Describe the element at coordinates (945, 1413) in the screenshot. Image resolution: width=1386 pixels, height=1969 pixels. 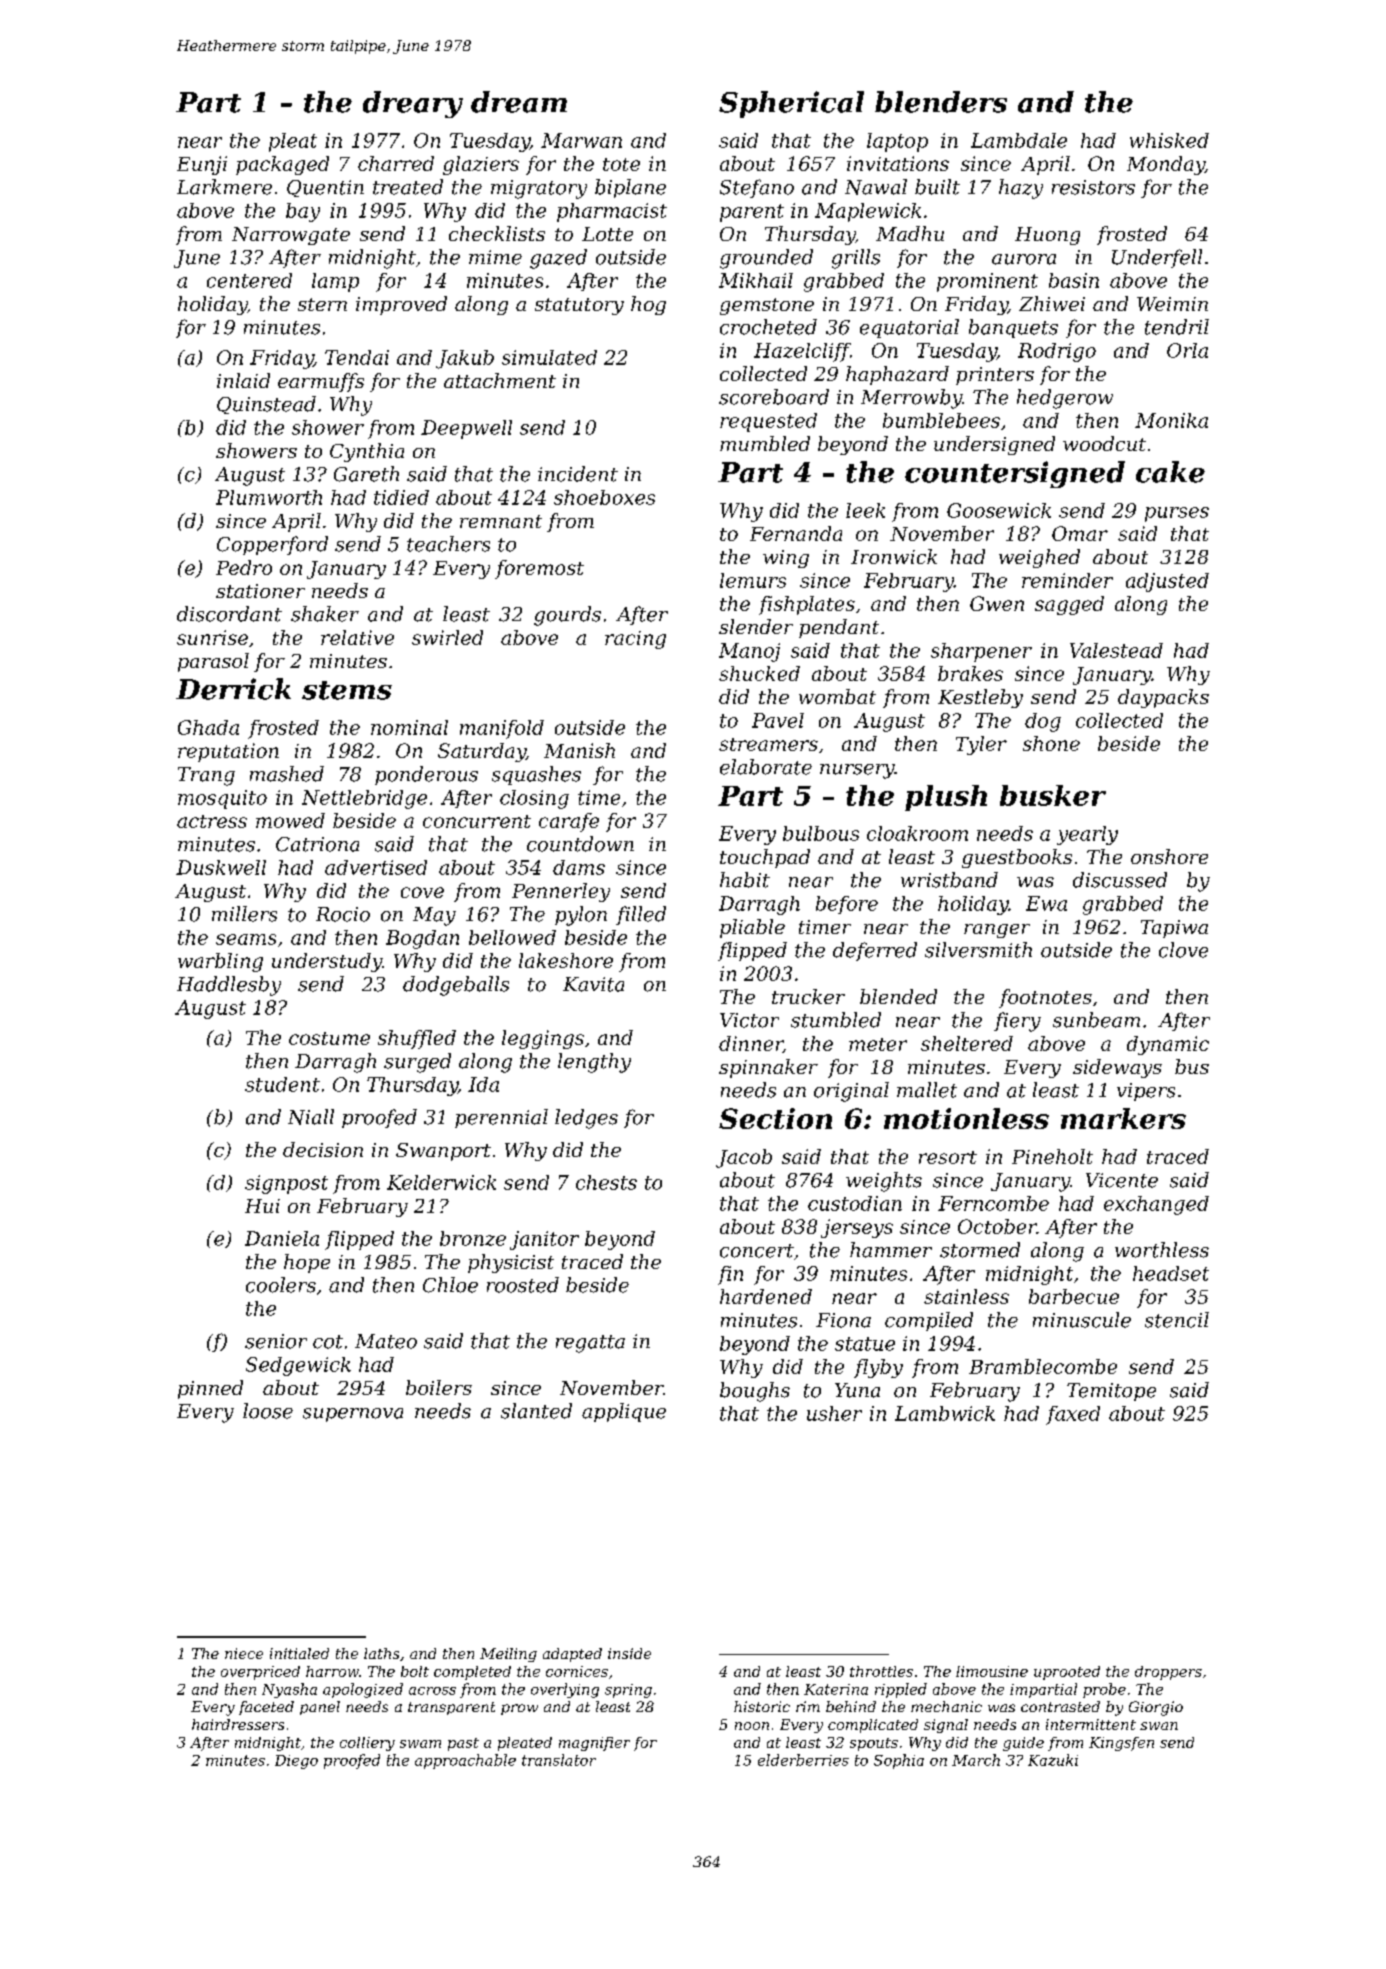
I see `Lambwick` at that location.
